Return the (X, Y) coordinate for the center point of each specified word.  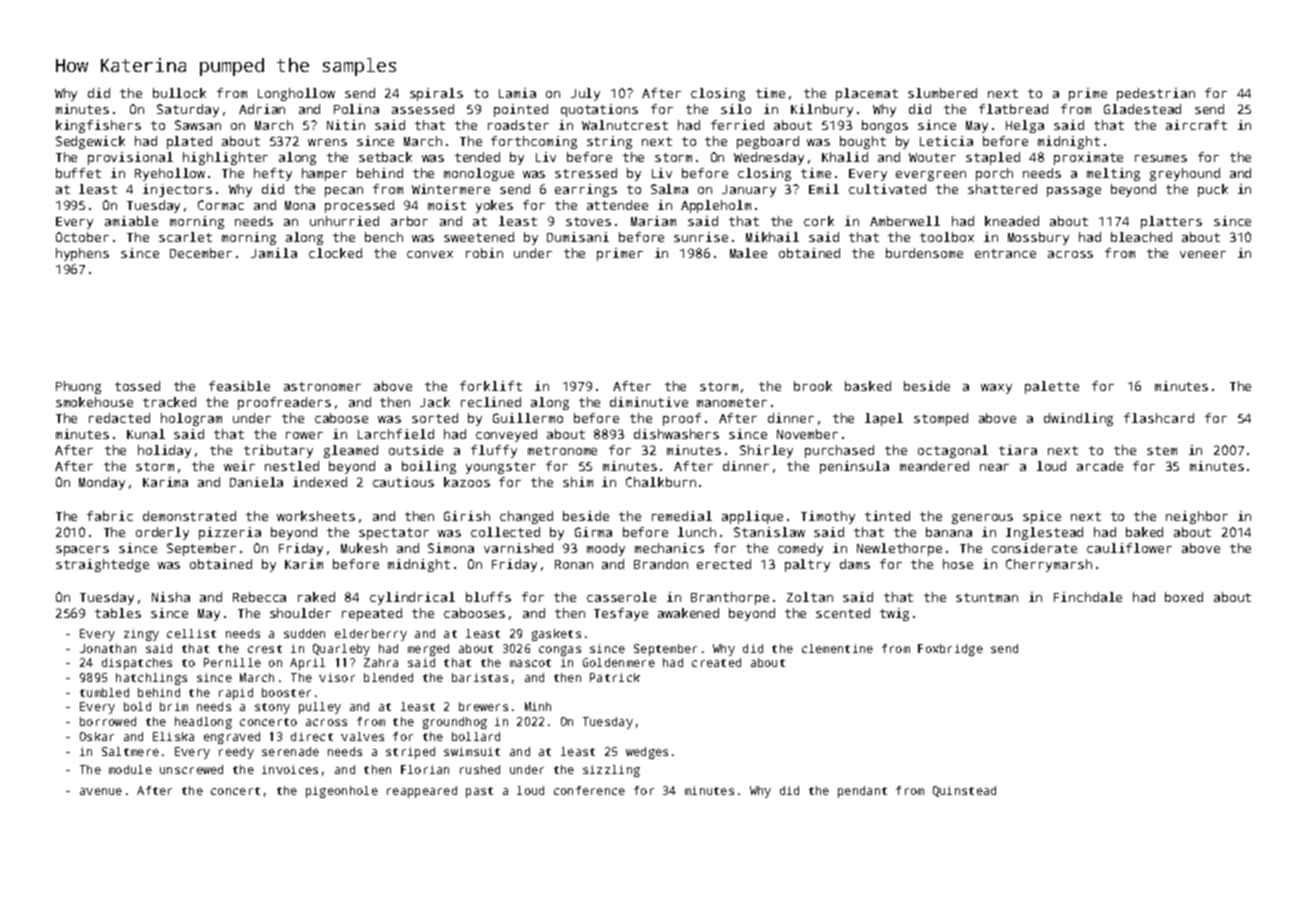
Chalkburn (661, 482)
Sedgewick (90, 142)
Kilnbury (822, 110)
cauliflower (1129, 548)
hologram (191, 419)
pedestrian (1156, 94)
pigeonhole (342, 792)
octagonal (953, 451)
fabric (110, 516)
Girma (593, 532)
